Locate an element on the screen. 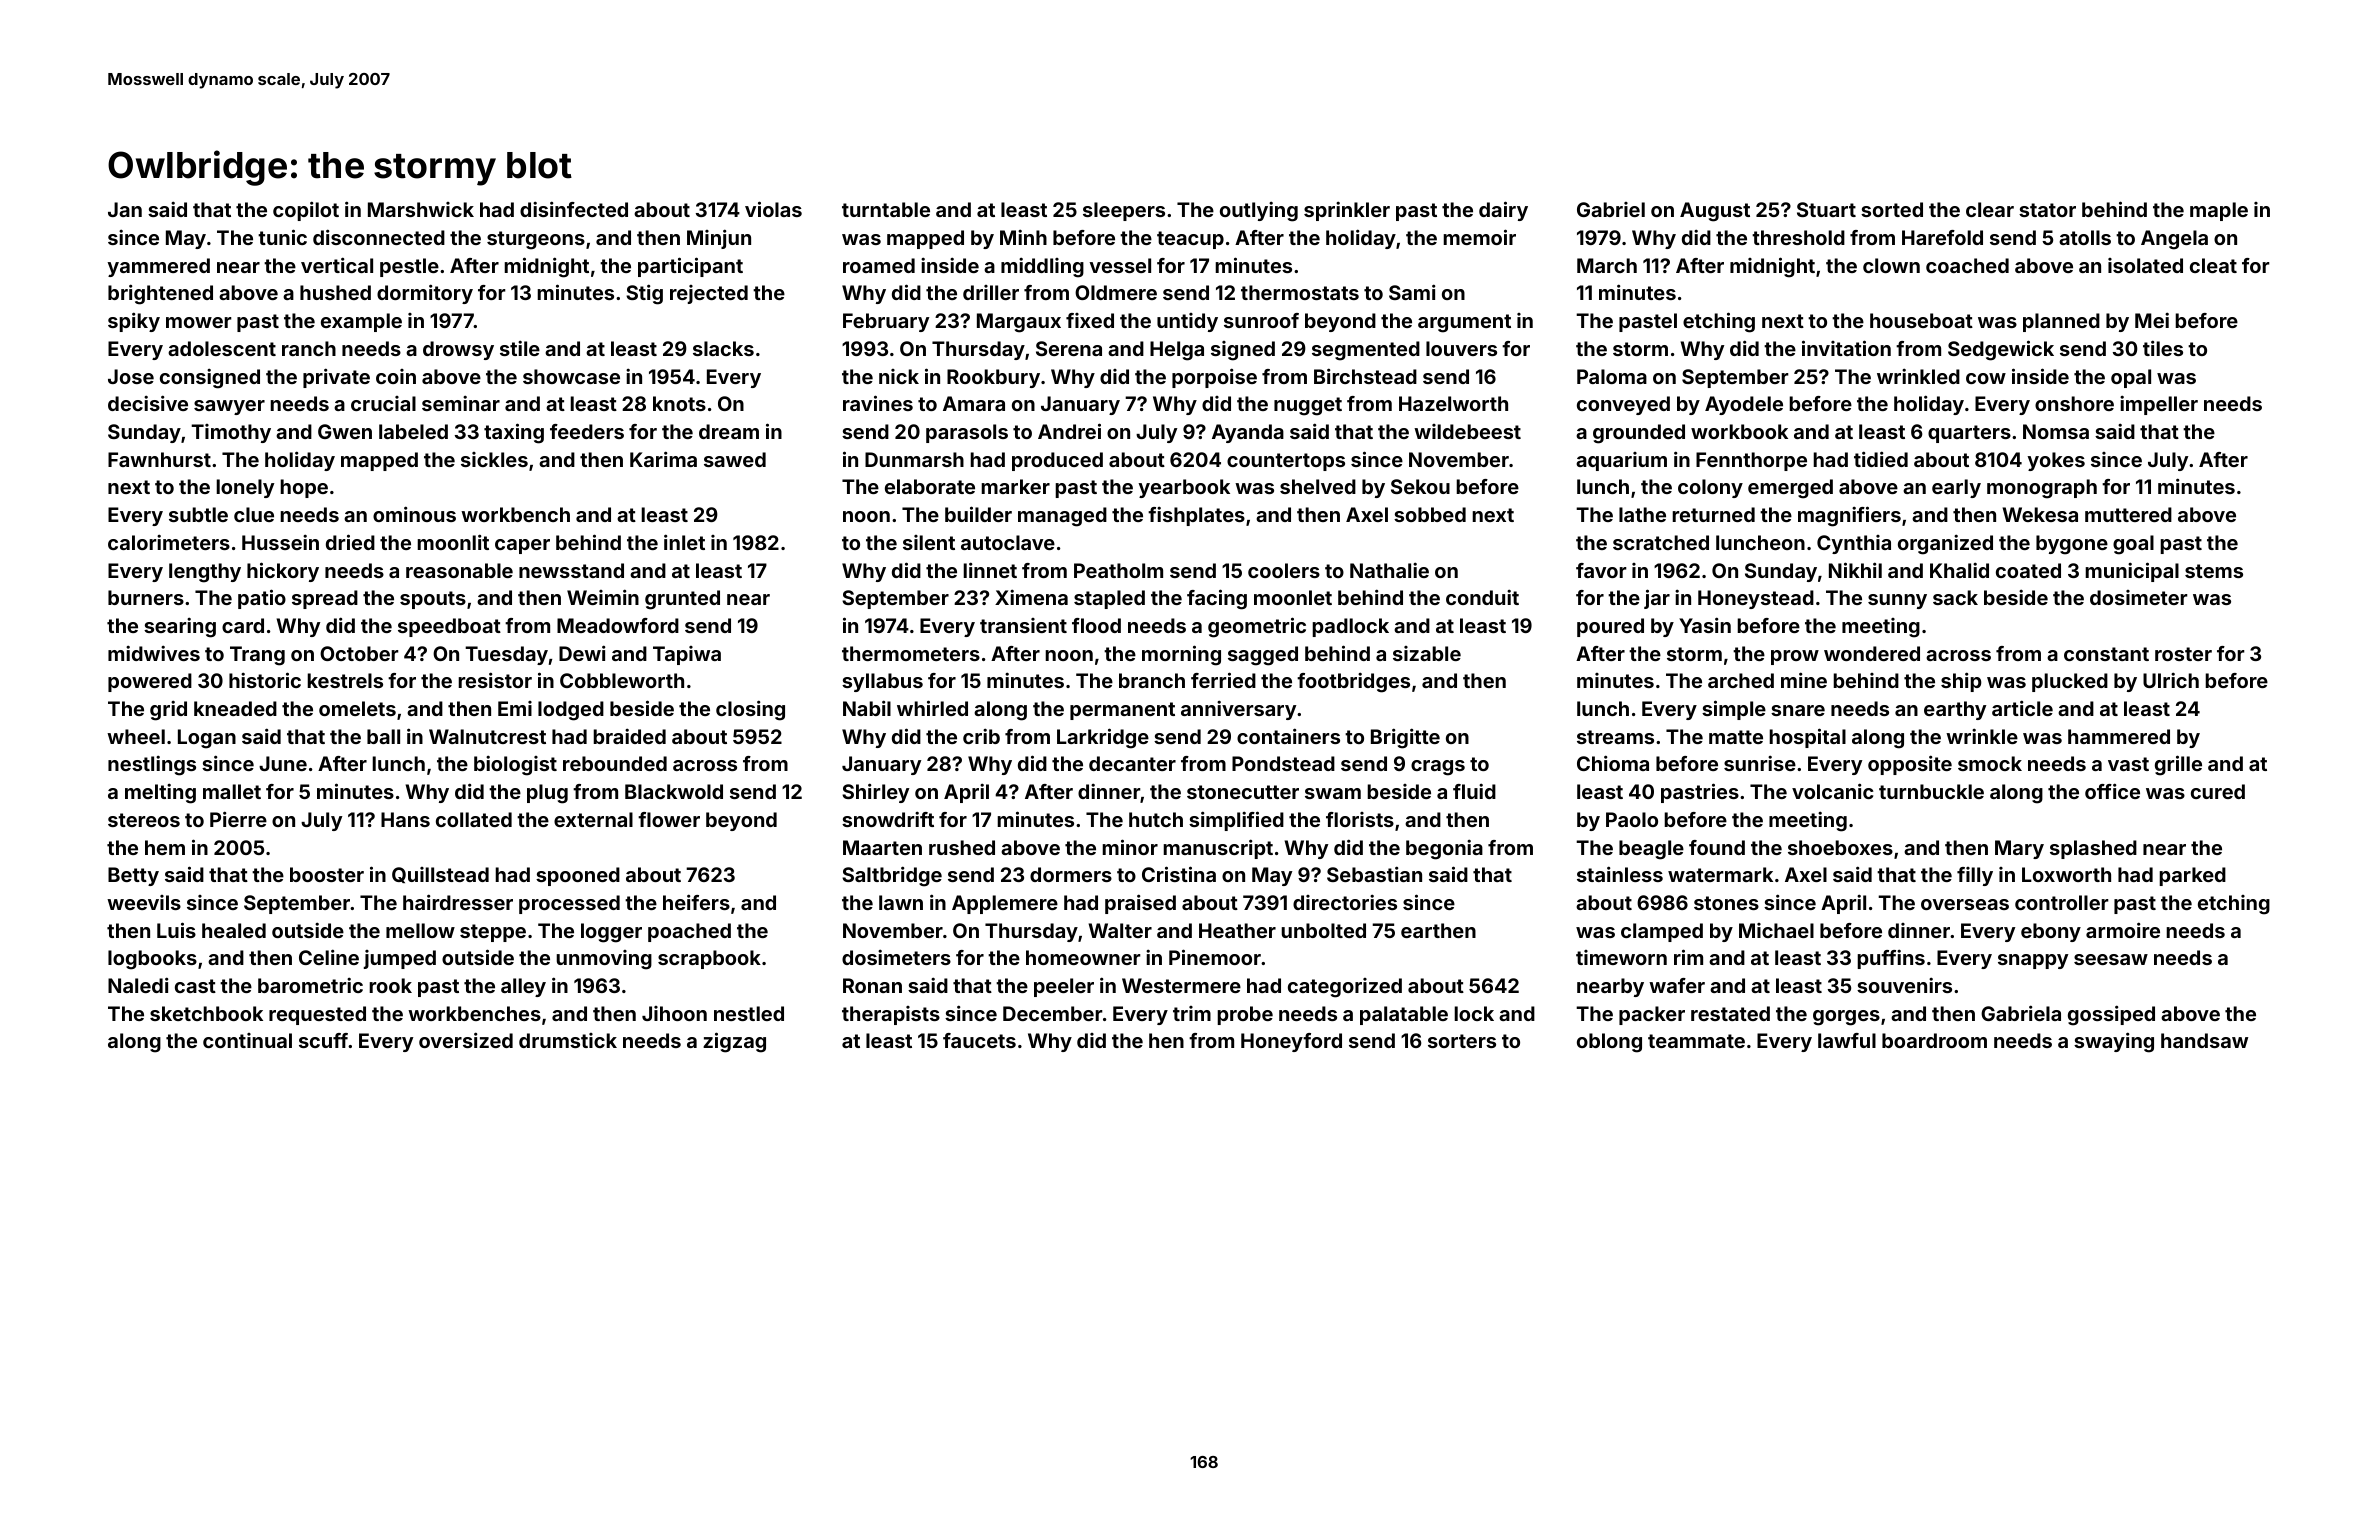 This screenshot has height=1540, width=2380. memoir is located at coordinates (1479, 237).
